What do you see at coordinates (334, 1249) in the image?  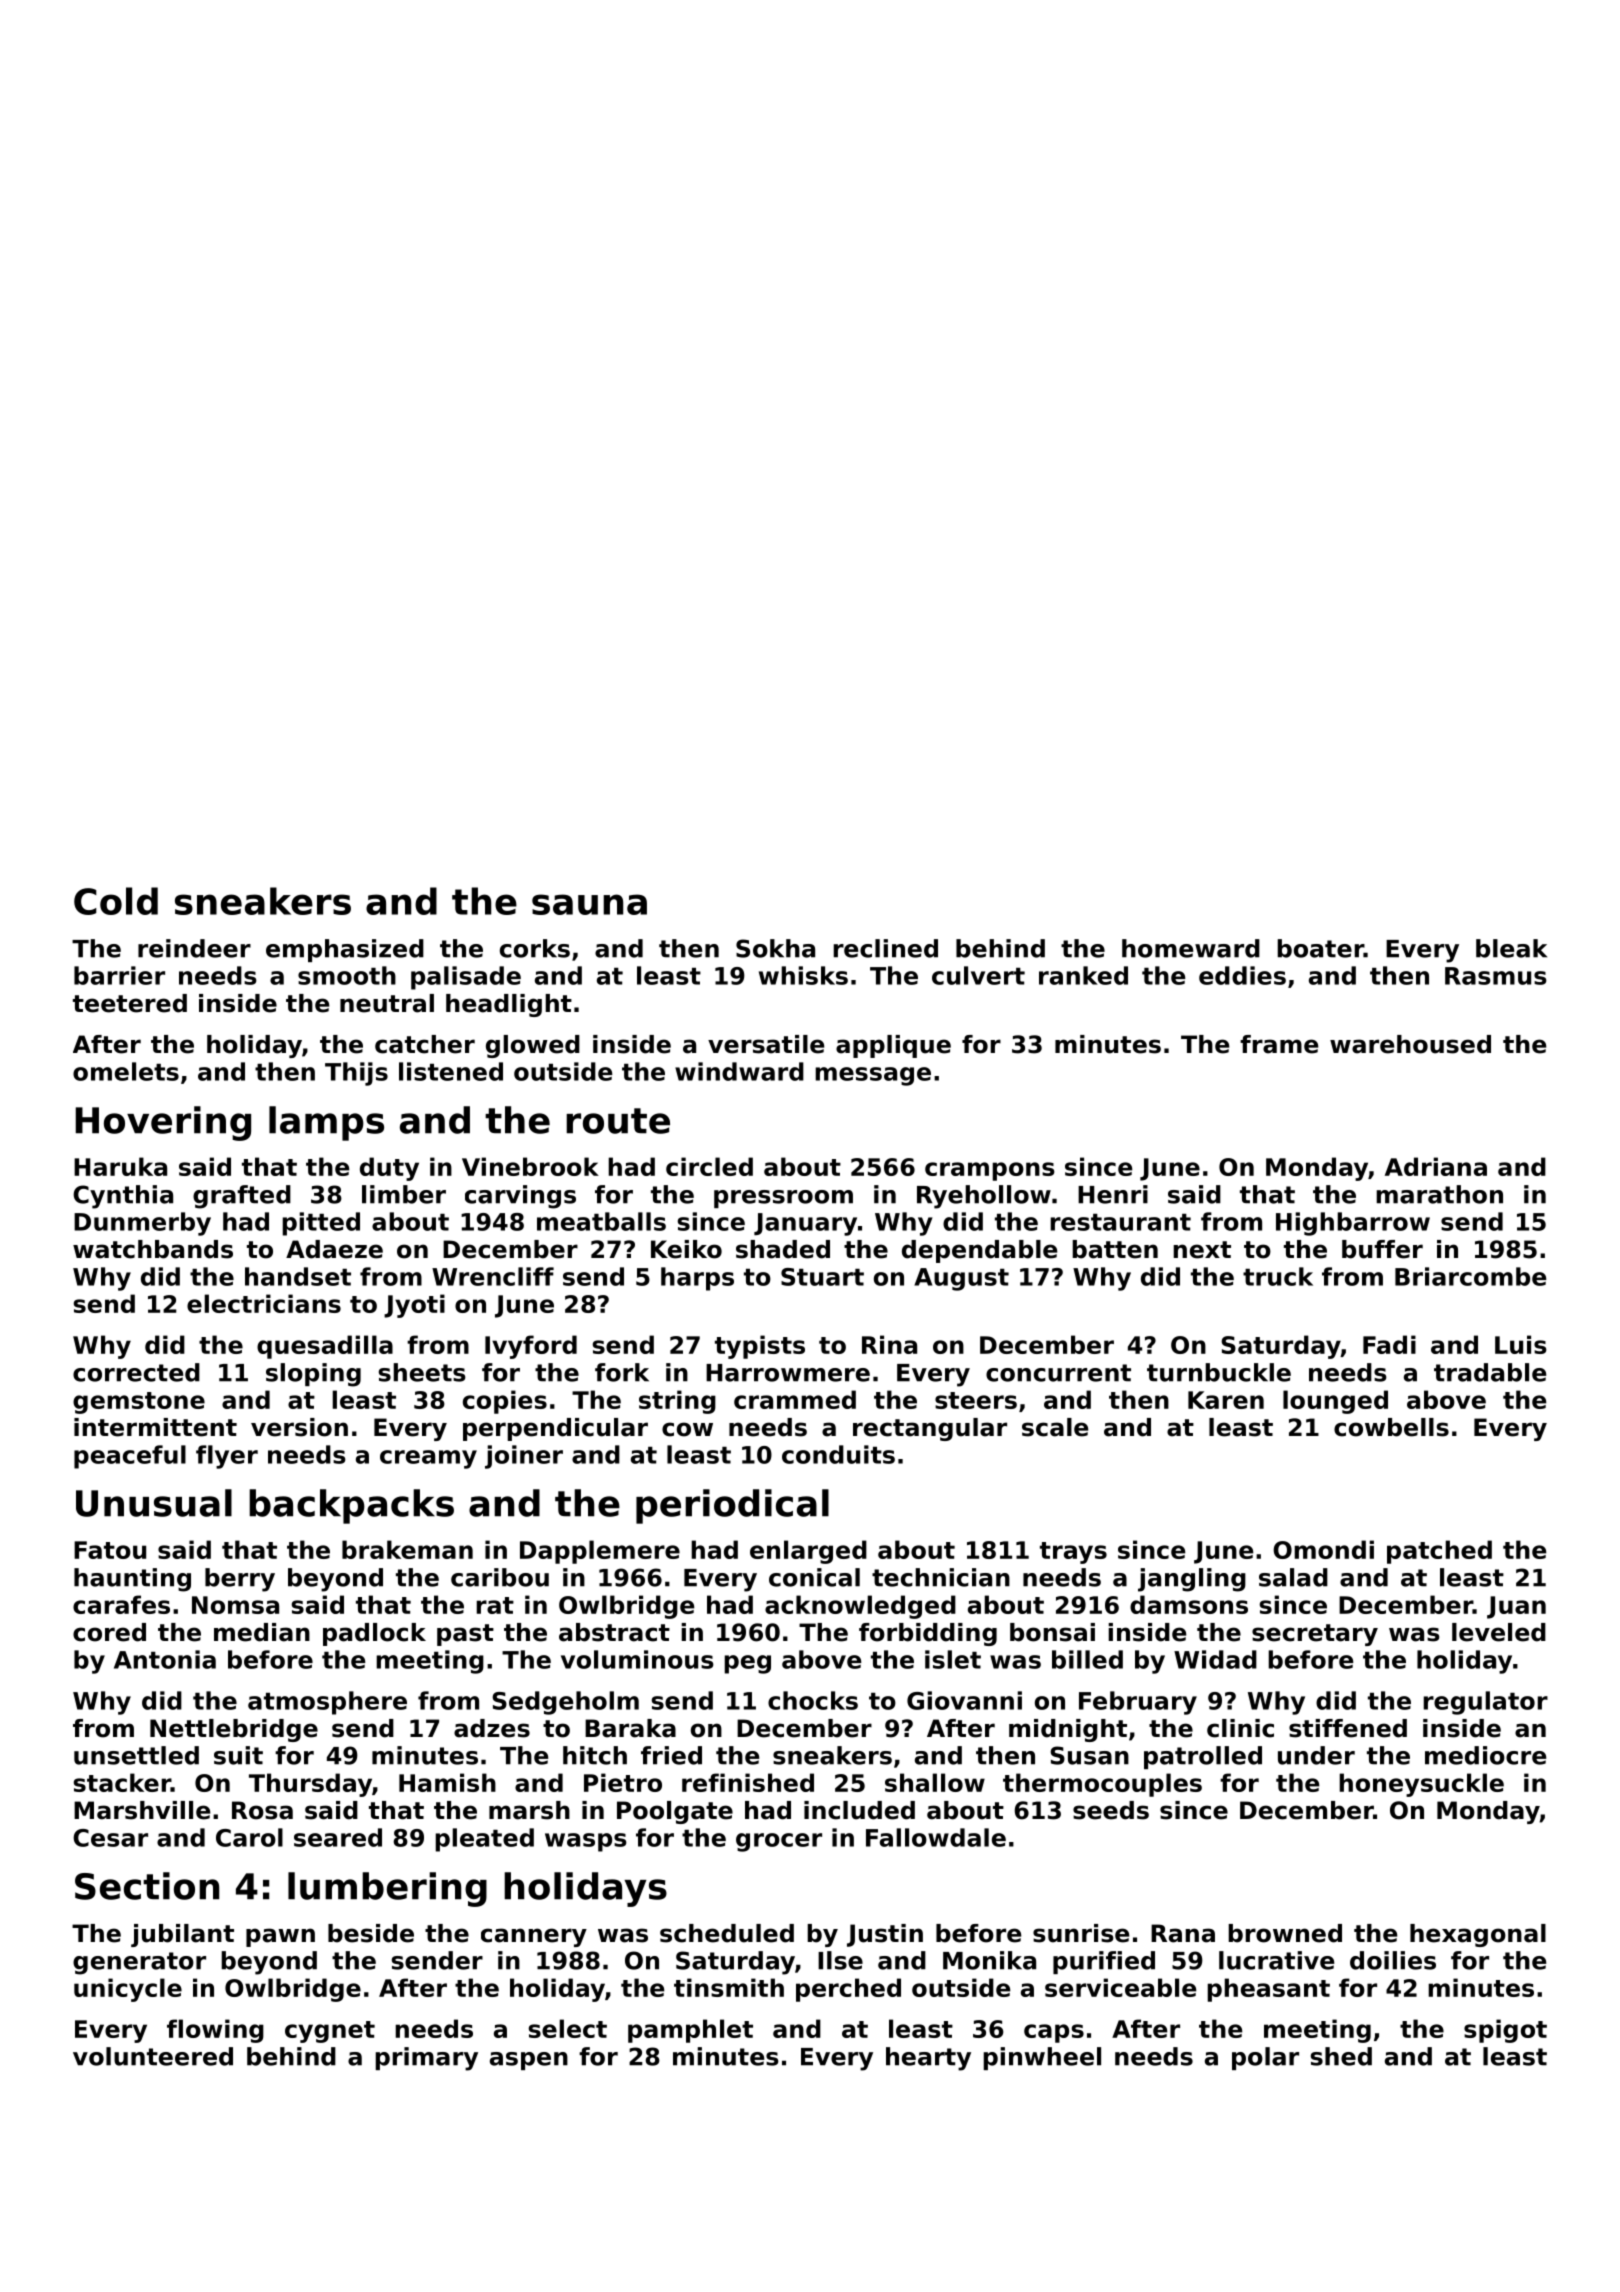 I see `Adaeze` at bounding box center [334, 1249].
